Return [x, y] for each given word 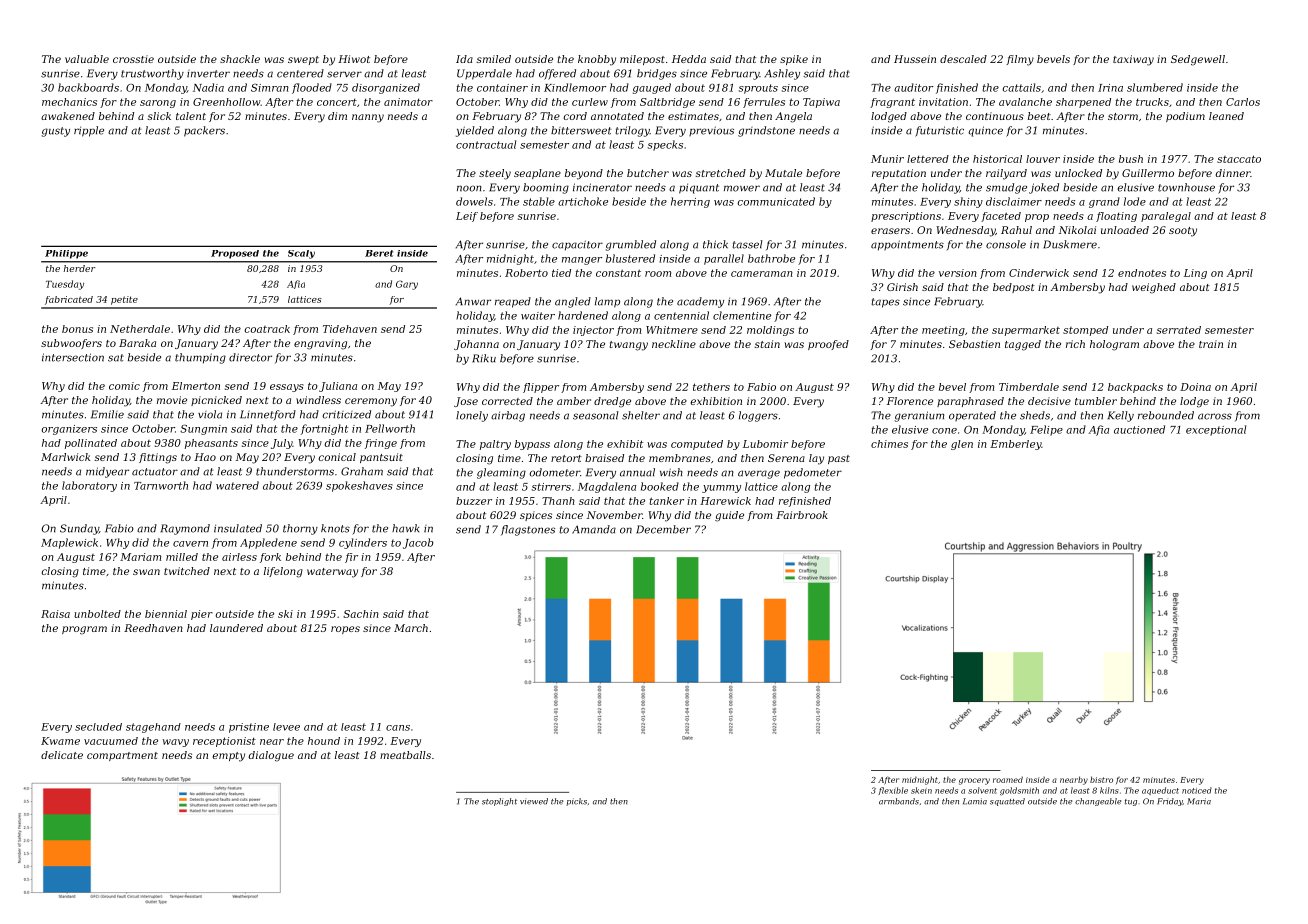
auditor [913, 87]
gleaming [501, 473]
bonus [77, 329]
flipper [541, 388]
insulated [238, 528]
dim [337, 116]
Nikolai [1077, 230]
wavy [176, 743]
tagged [1023, 345]
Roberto [526, 273]
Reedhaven [153, 628]
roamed [1008, 780]
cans [398, 728]
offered [557, 74]
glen [962, 445]
